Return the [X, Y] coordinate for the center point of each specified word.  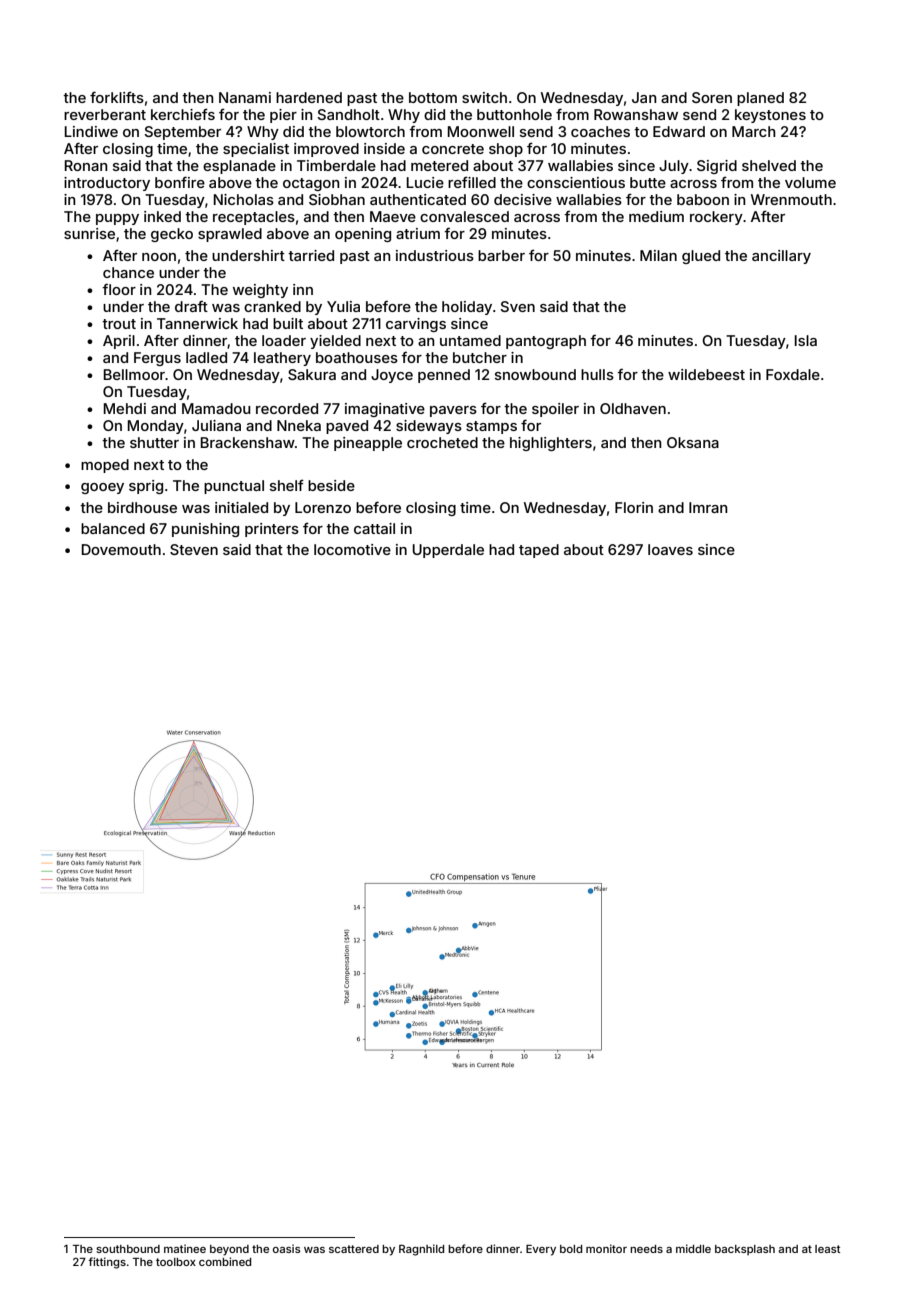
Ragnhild [421, 1250]
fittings [107, 1263]
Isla [806, 340]
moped [105, 466]
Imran [708, 507]
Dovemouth [121, 549]
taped [539, 551]
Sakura [312, 374]
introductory [107, 184]
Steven [194, 549]
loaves [670, 549]
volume [810, 182]
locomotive [352, 549]
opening [363, 235]
